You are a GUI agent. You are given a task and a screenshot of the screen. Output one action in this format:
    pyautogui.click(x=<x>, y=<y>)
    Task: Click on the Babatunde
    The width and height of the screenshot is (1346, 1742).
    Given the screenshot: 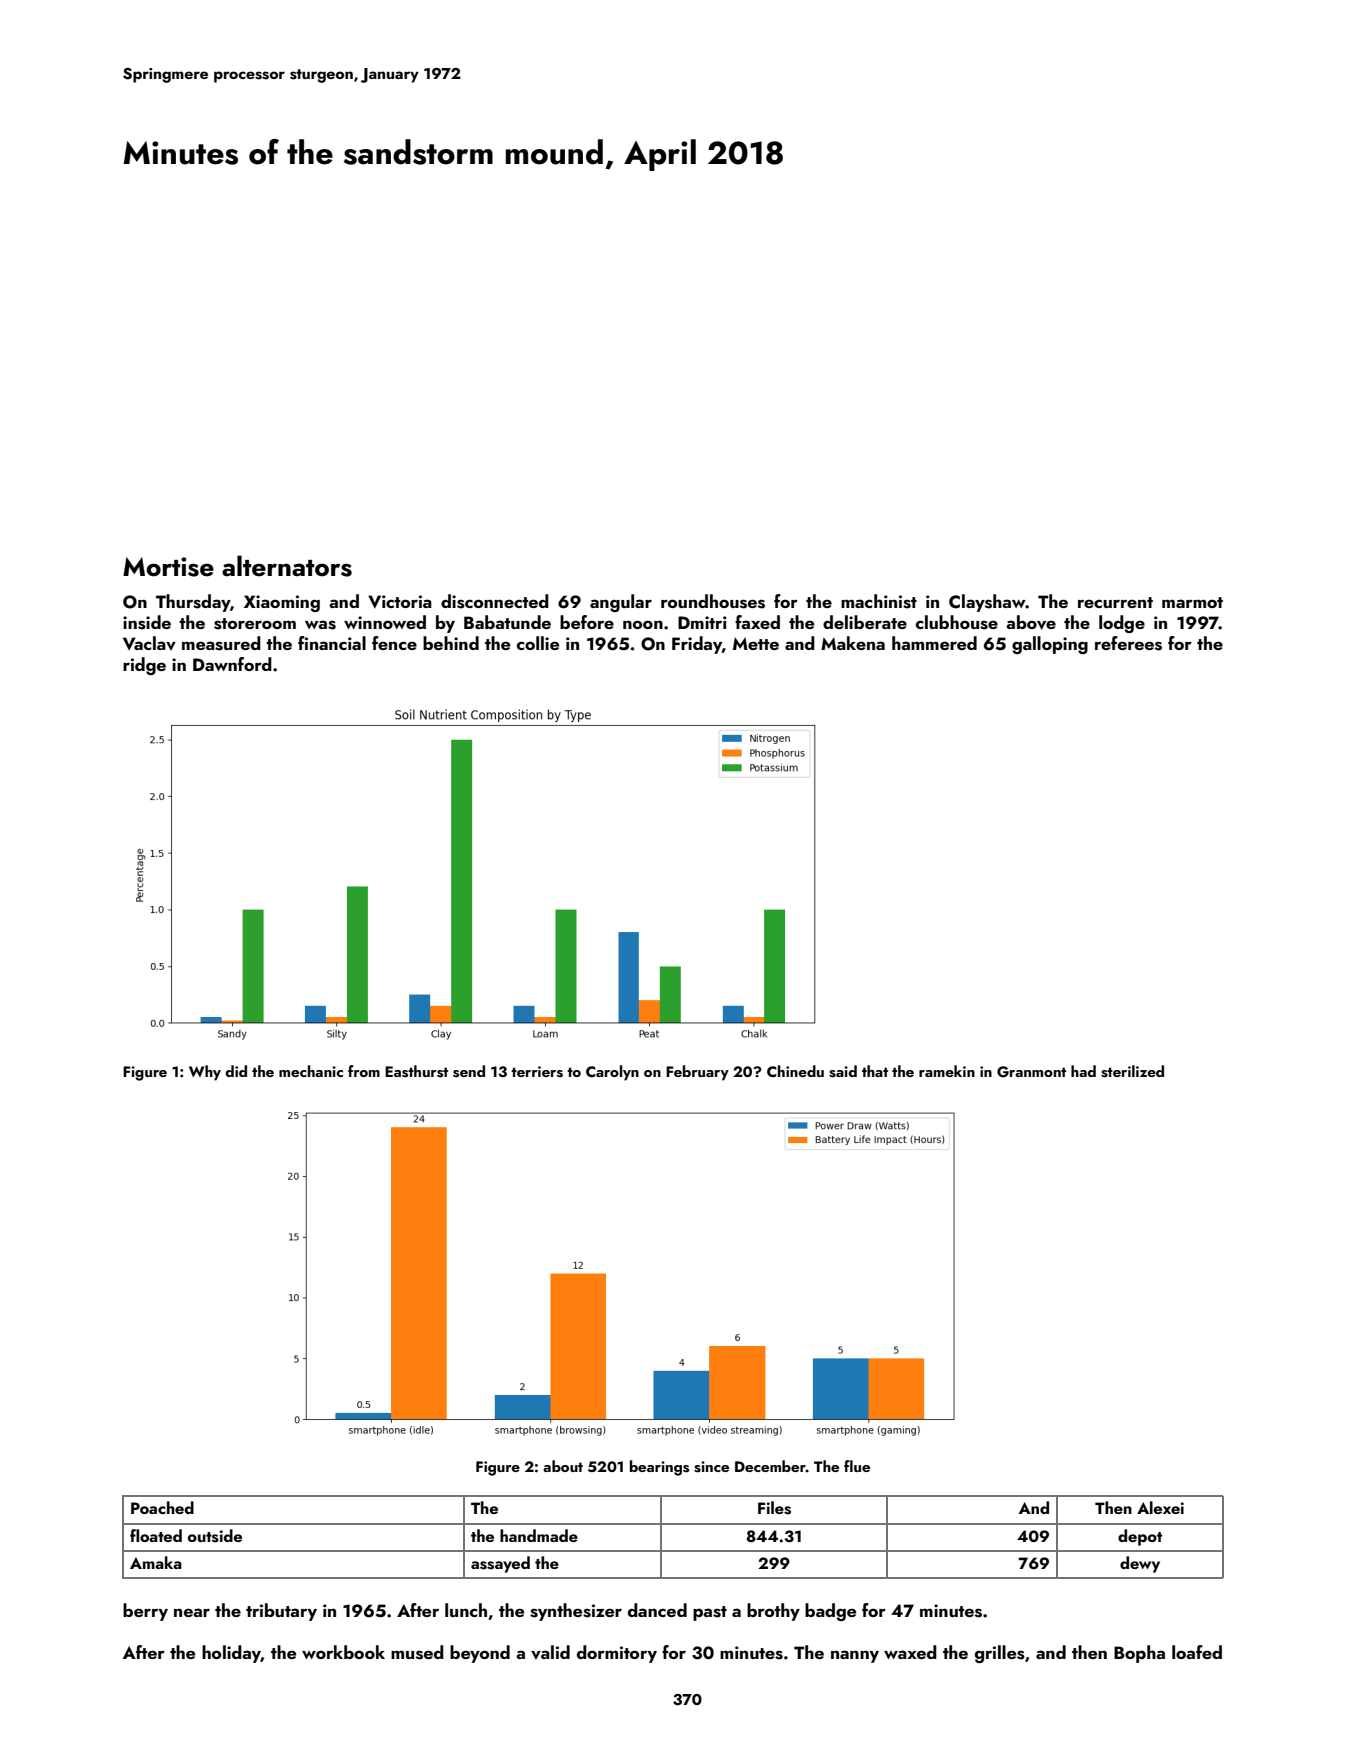 What is the action you would take?
    pyautogui.click(x=507, y=622)
